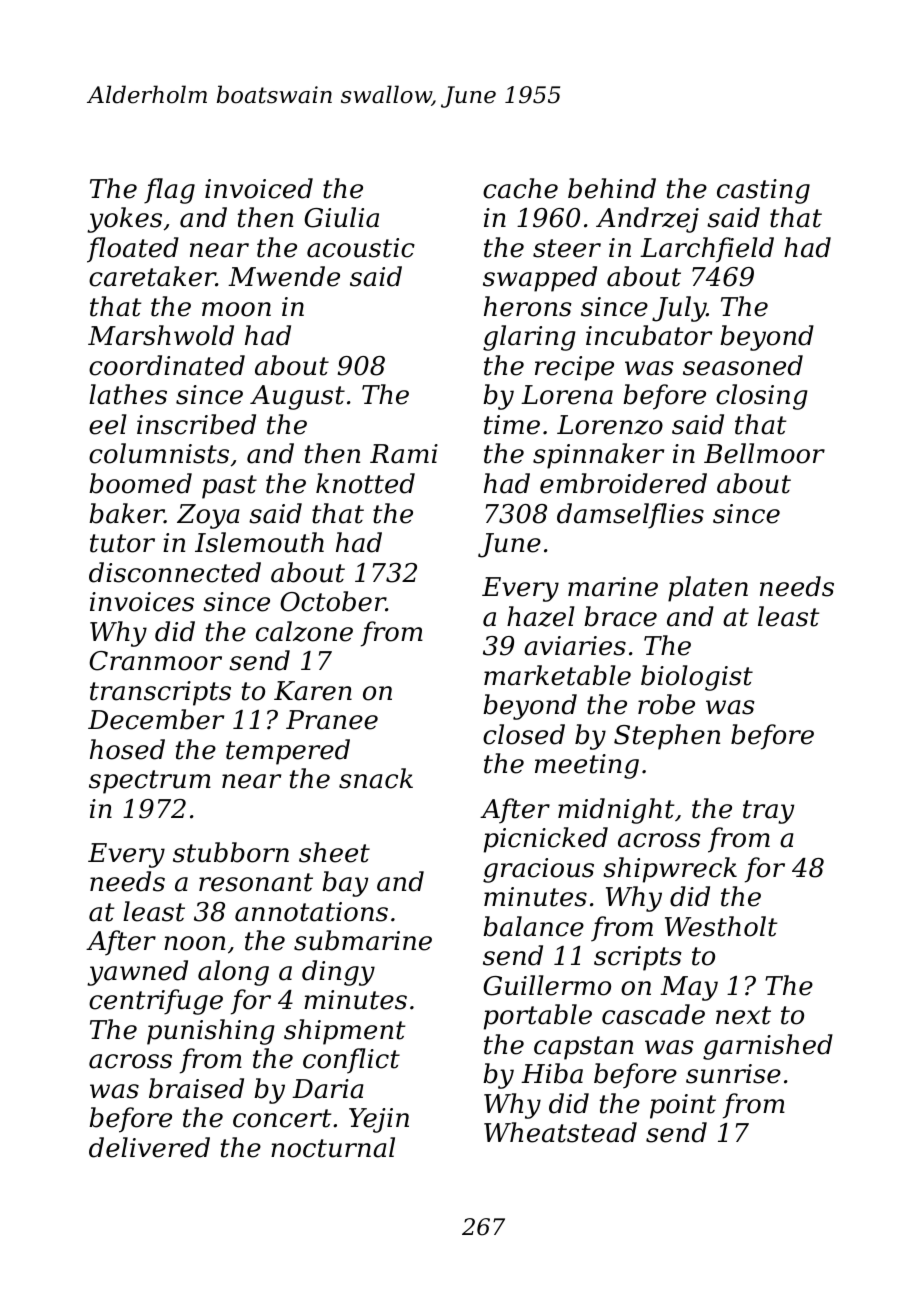  Describe the element at coordinates (259, 542) in the page. I see `Islemouth` at that location.
